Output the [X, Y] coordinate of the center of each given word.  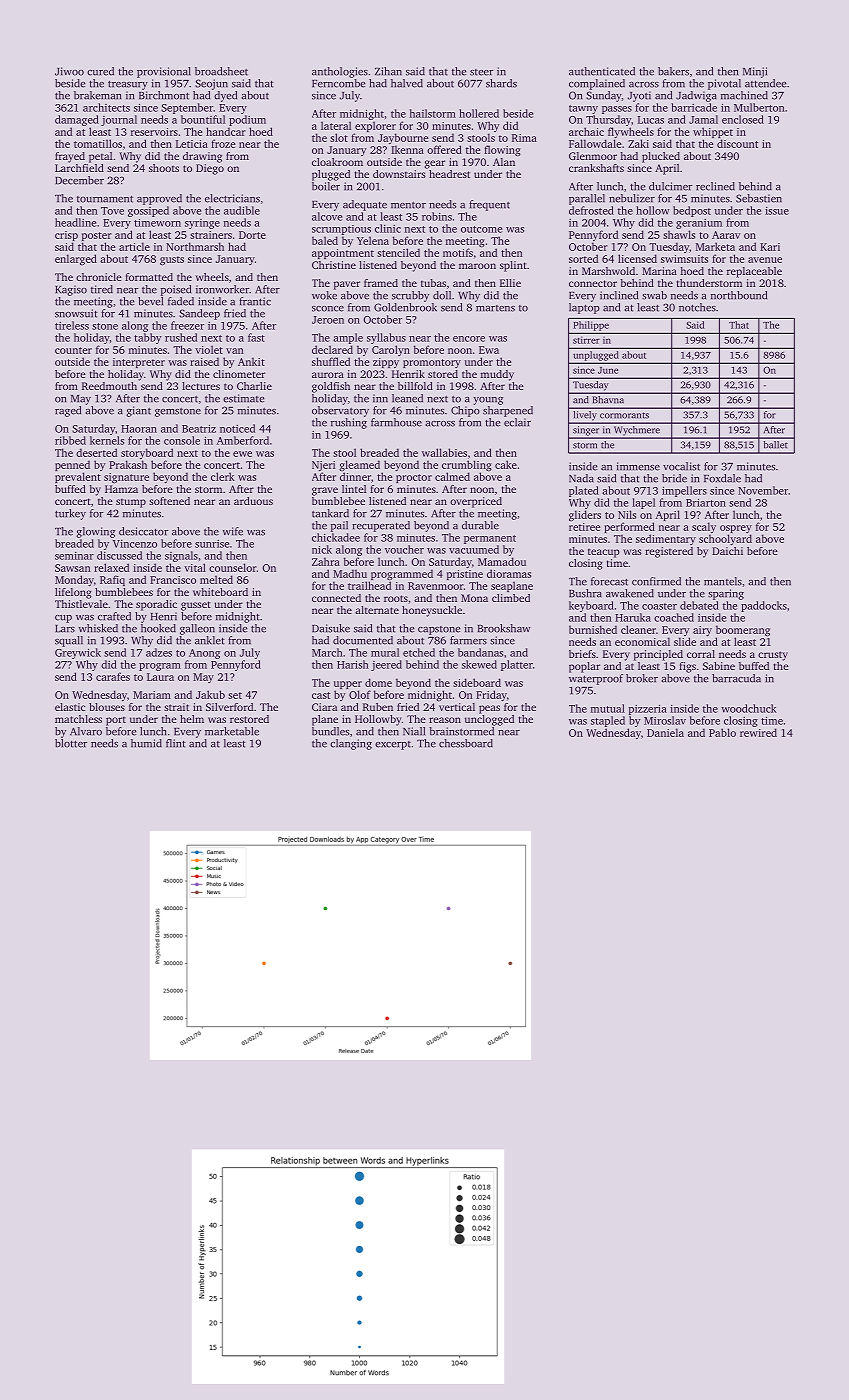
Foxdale [722, 478]
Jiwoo [69, 71]
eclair [517, 422]
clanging [351, 744]
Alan [504, 162]
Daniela [665, 732]
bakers [673, 71]
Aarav [726, 235]
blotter [71, 743]
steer [481, 72]
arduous [253, 501]
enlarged [76, 259]
